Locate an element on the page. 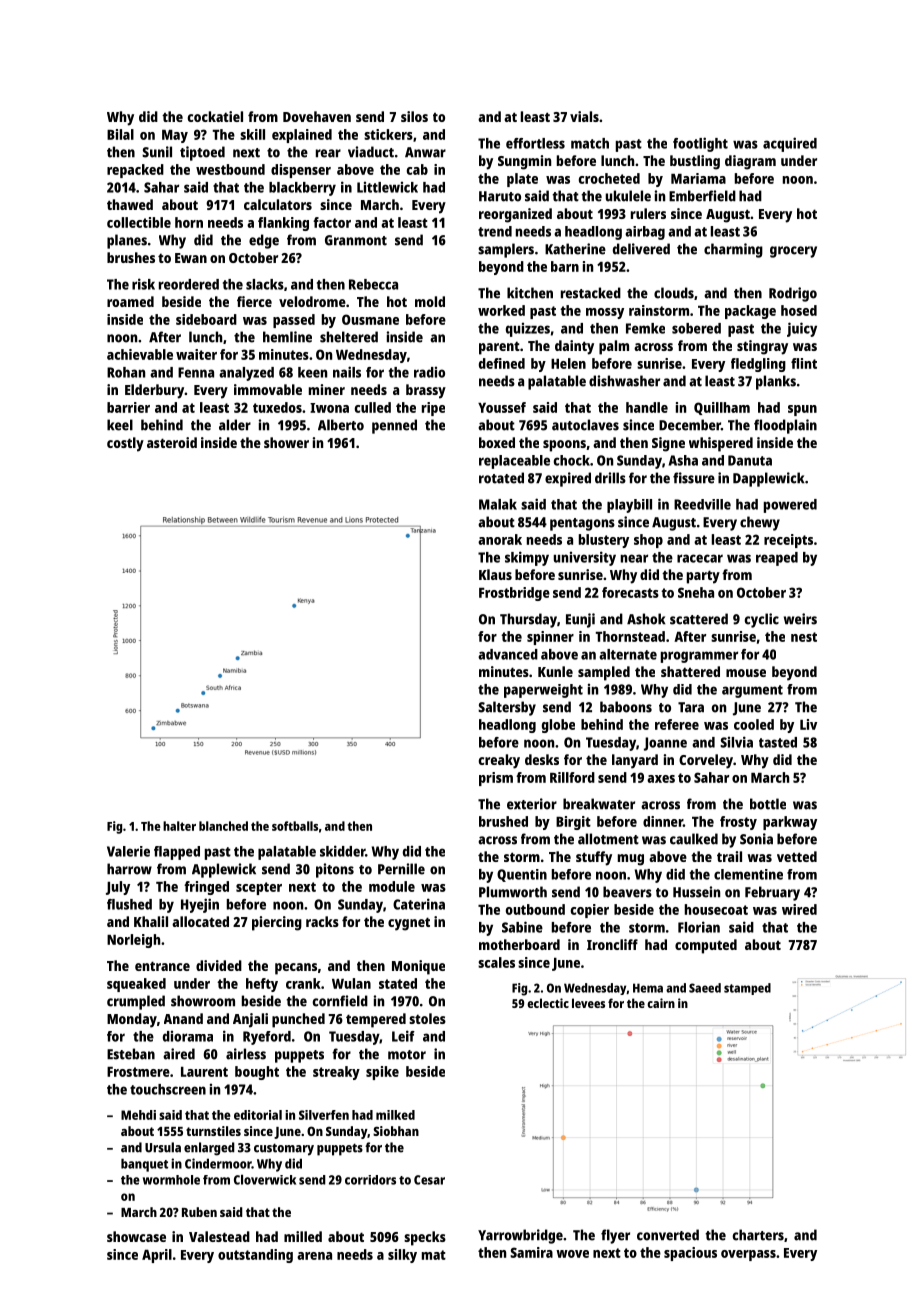 The width and height of the document is (924, 1308). thawed is located at coordinates (130, 204).
